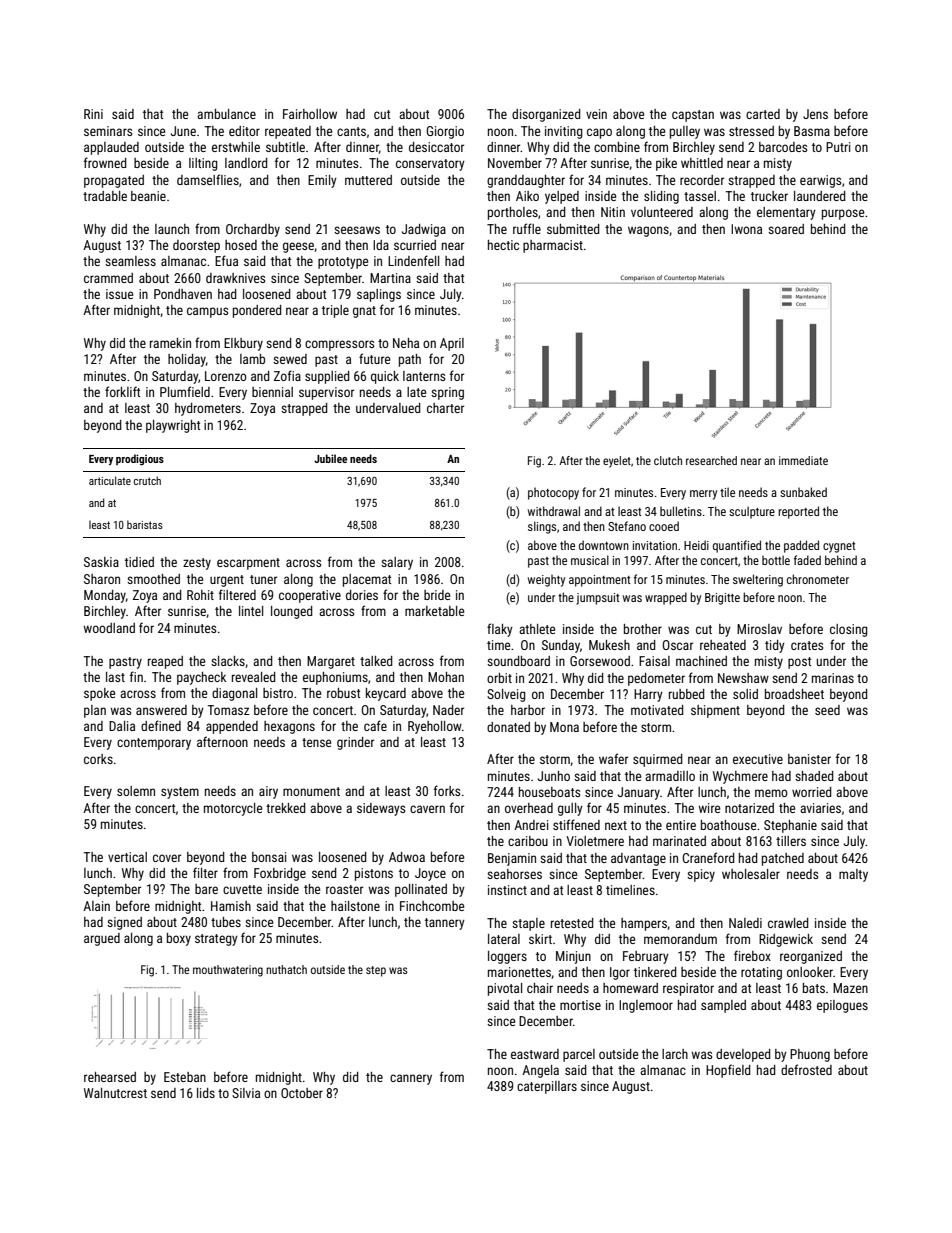 This screenshot has width=952, height=1233. What do you see at coordinates (368, 180) in the screenshot?
I see `muttered` at bounding box center [368, 180].
